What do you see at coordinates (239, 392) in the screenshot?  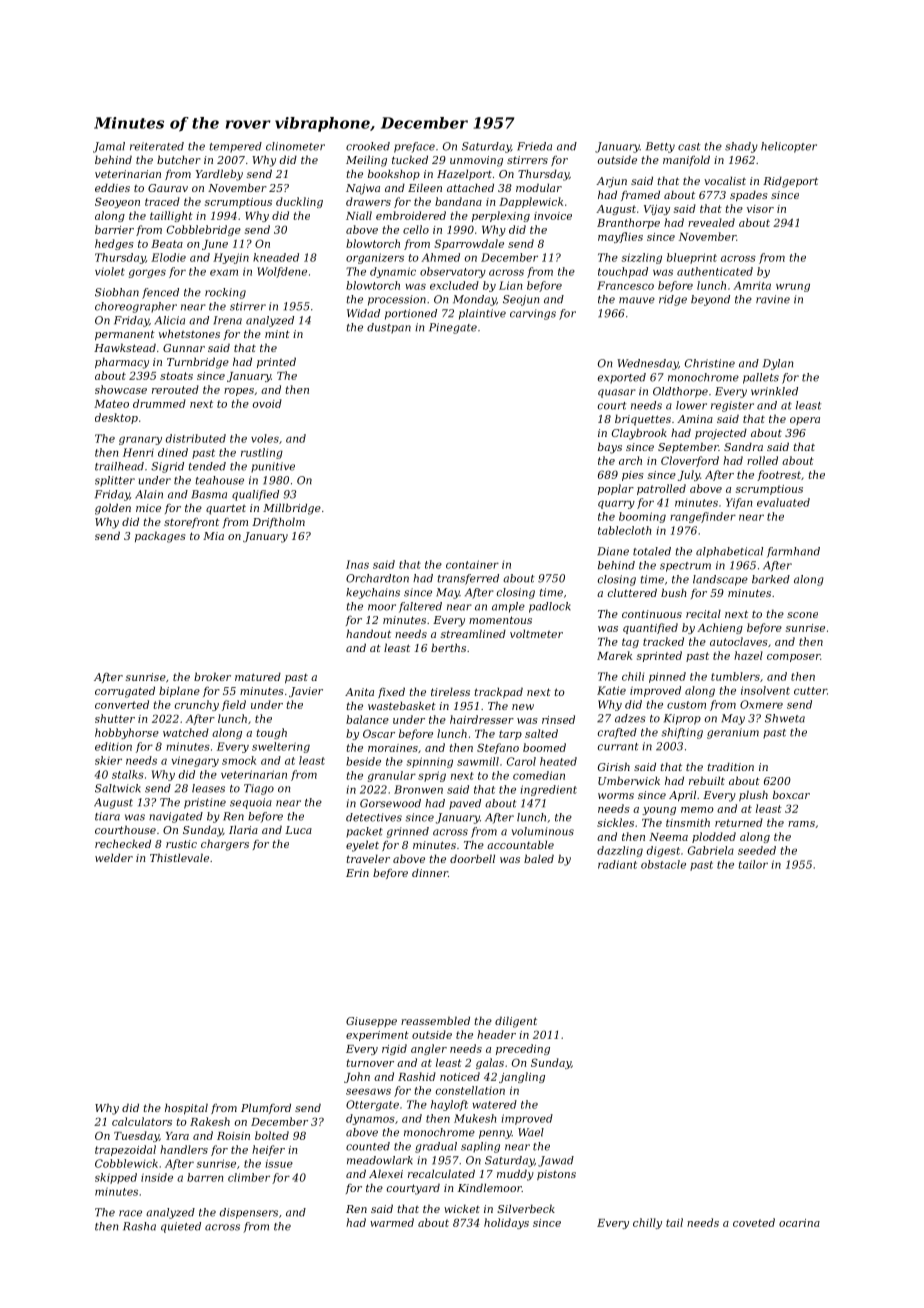 I see `ropes` at bounding box center [239, 392].
